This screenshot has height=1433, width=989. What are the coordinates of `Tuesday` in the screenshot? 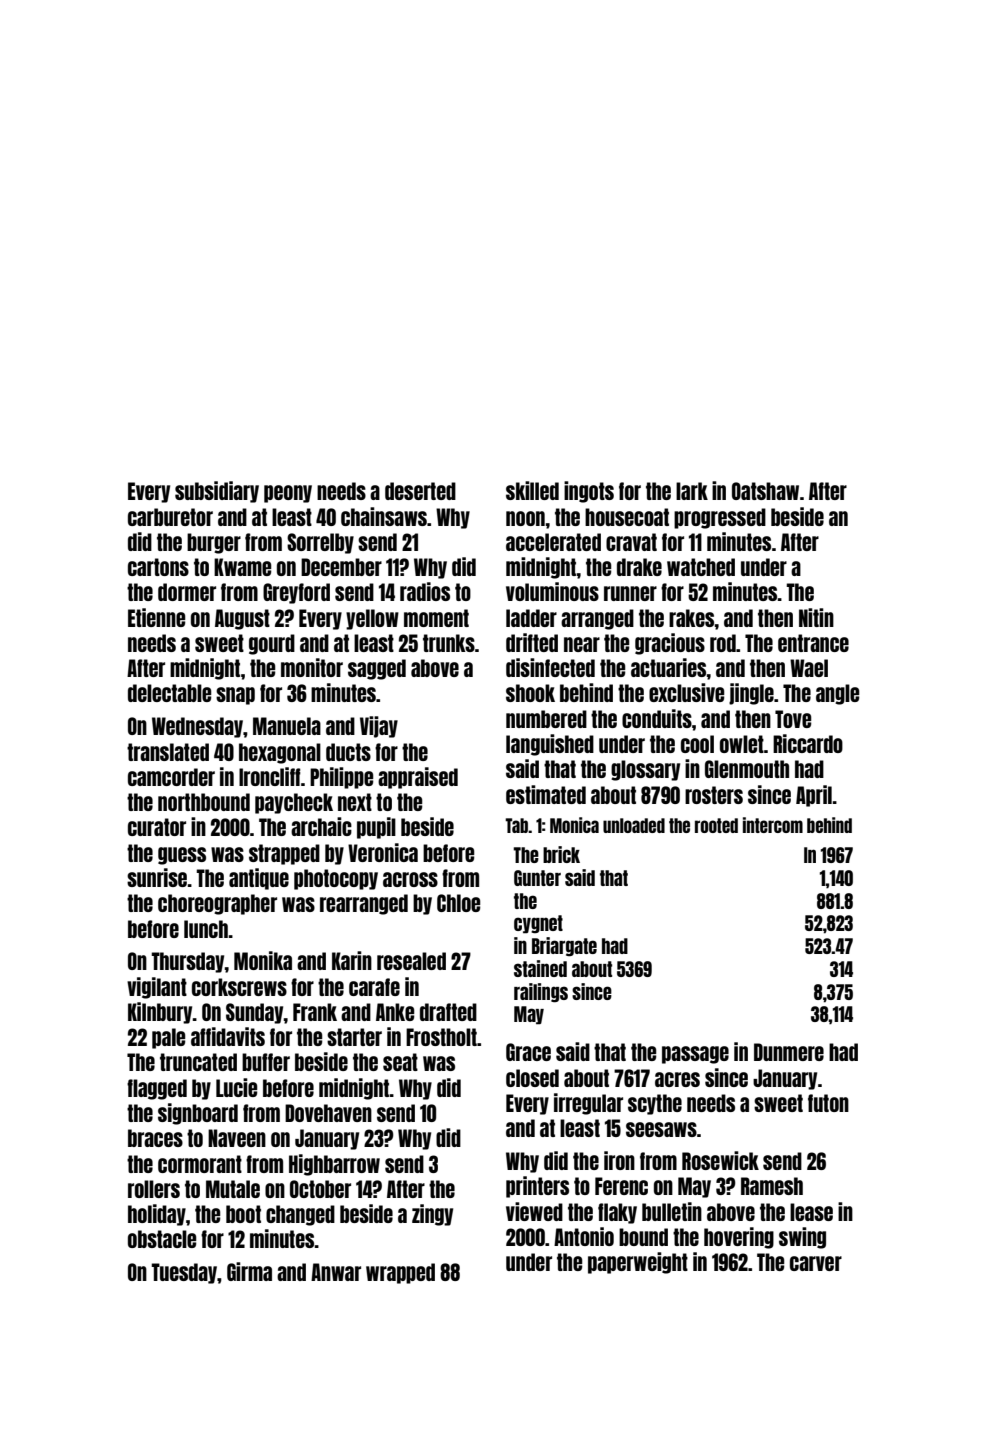 It's located at (185, 1273).
